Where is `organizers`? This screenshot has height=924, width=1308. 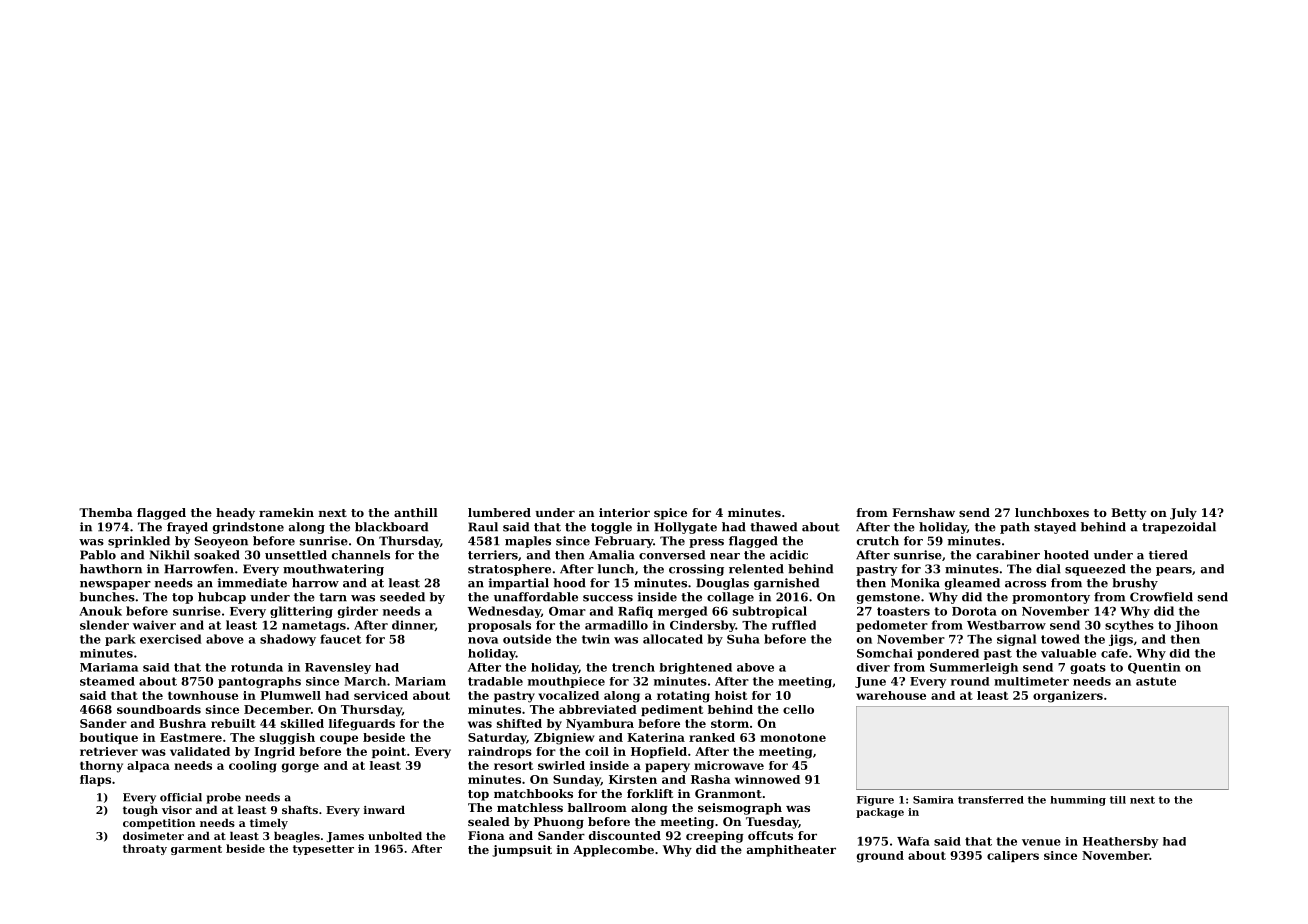 organizers is located at coordinates (1068, 697).
